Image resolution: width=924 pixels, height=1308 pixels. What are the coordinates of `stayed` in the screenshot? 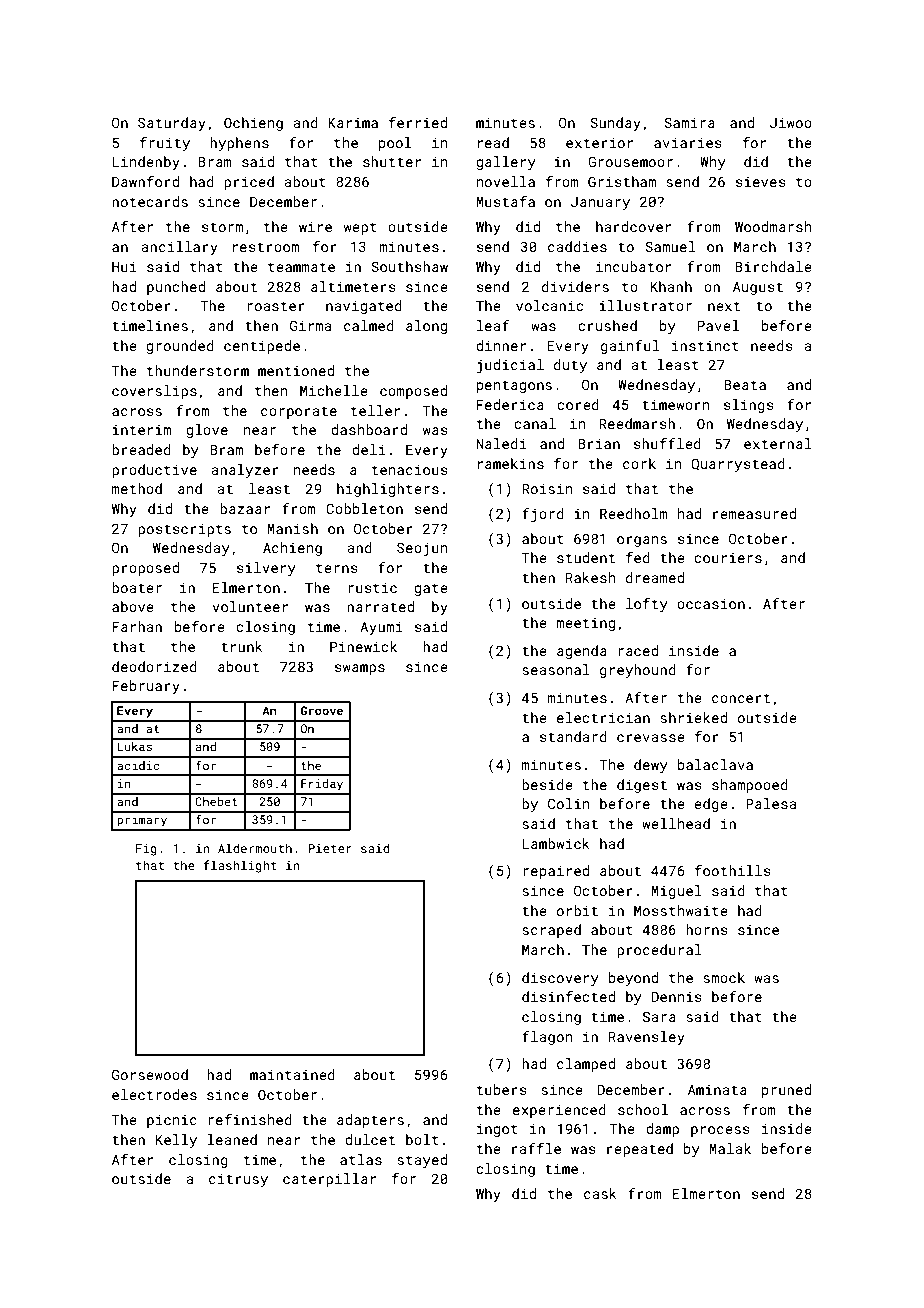 It's located at (422, 1161).
